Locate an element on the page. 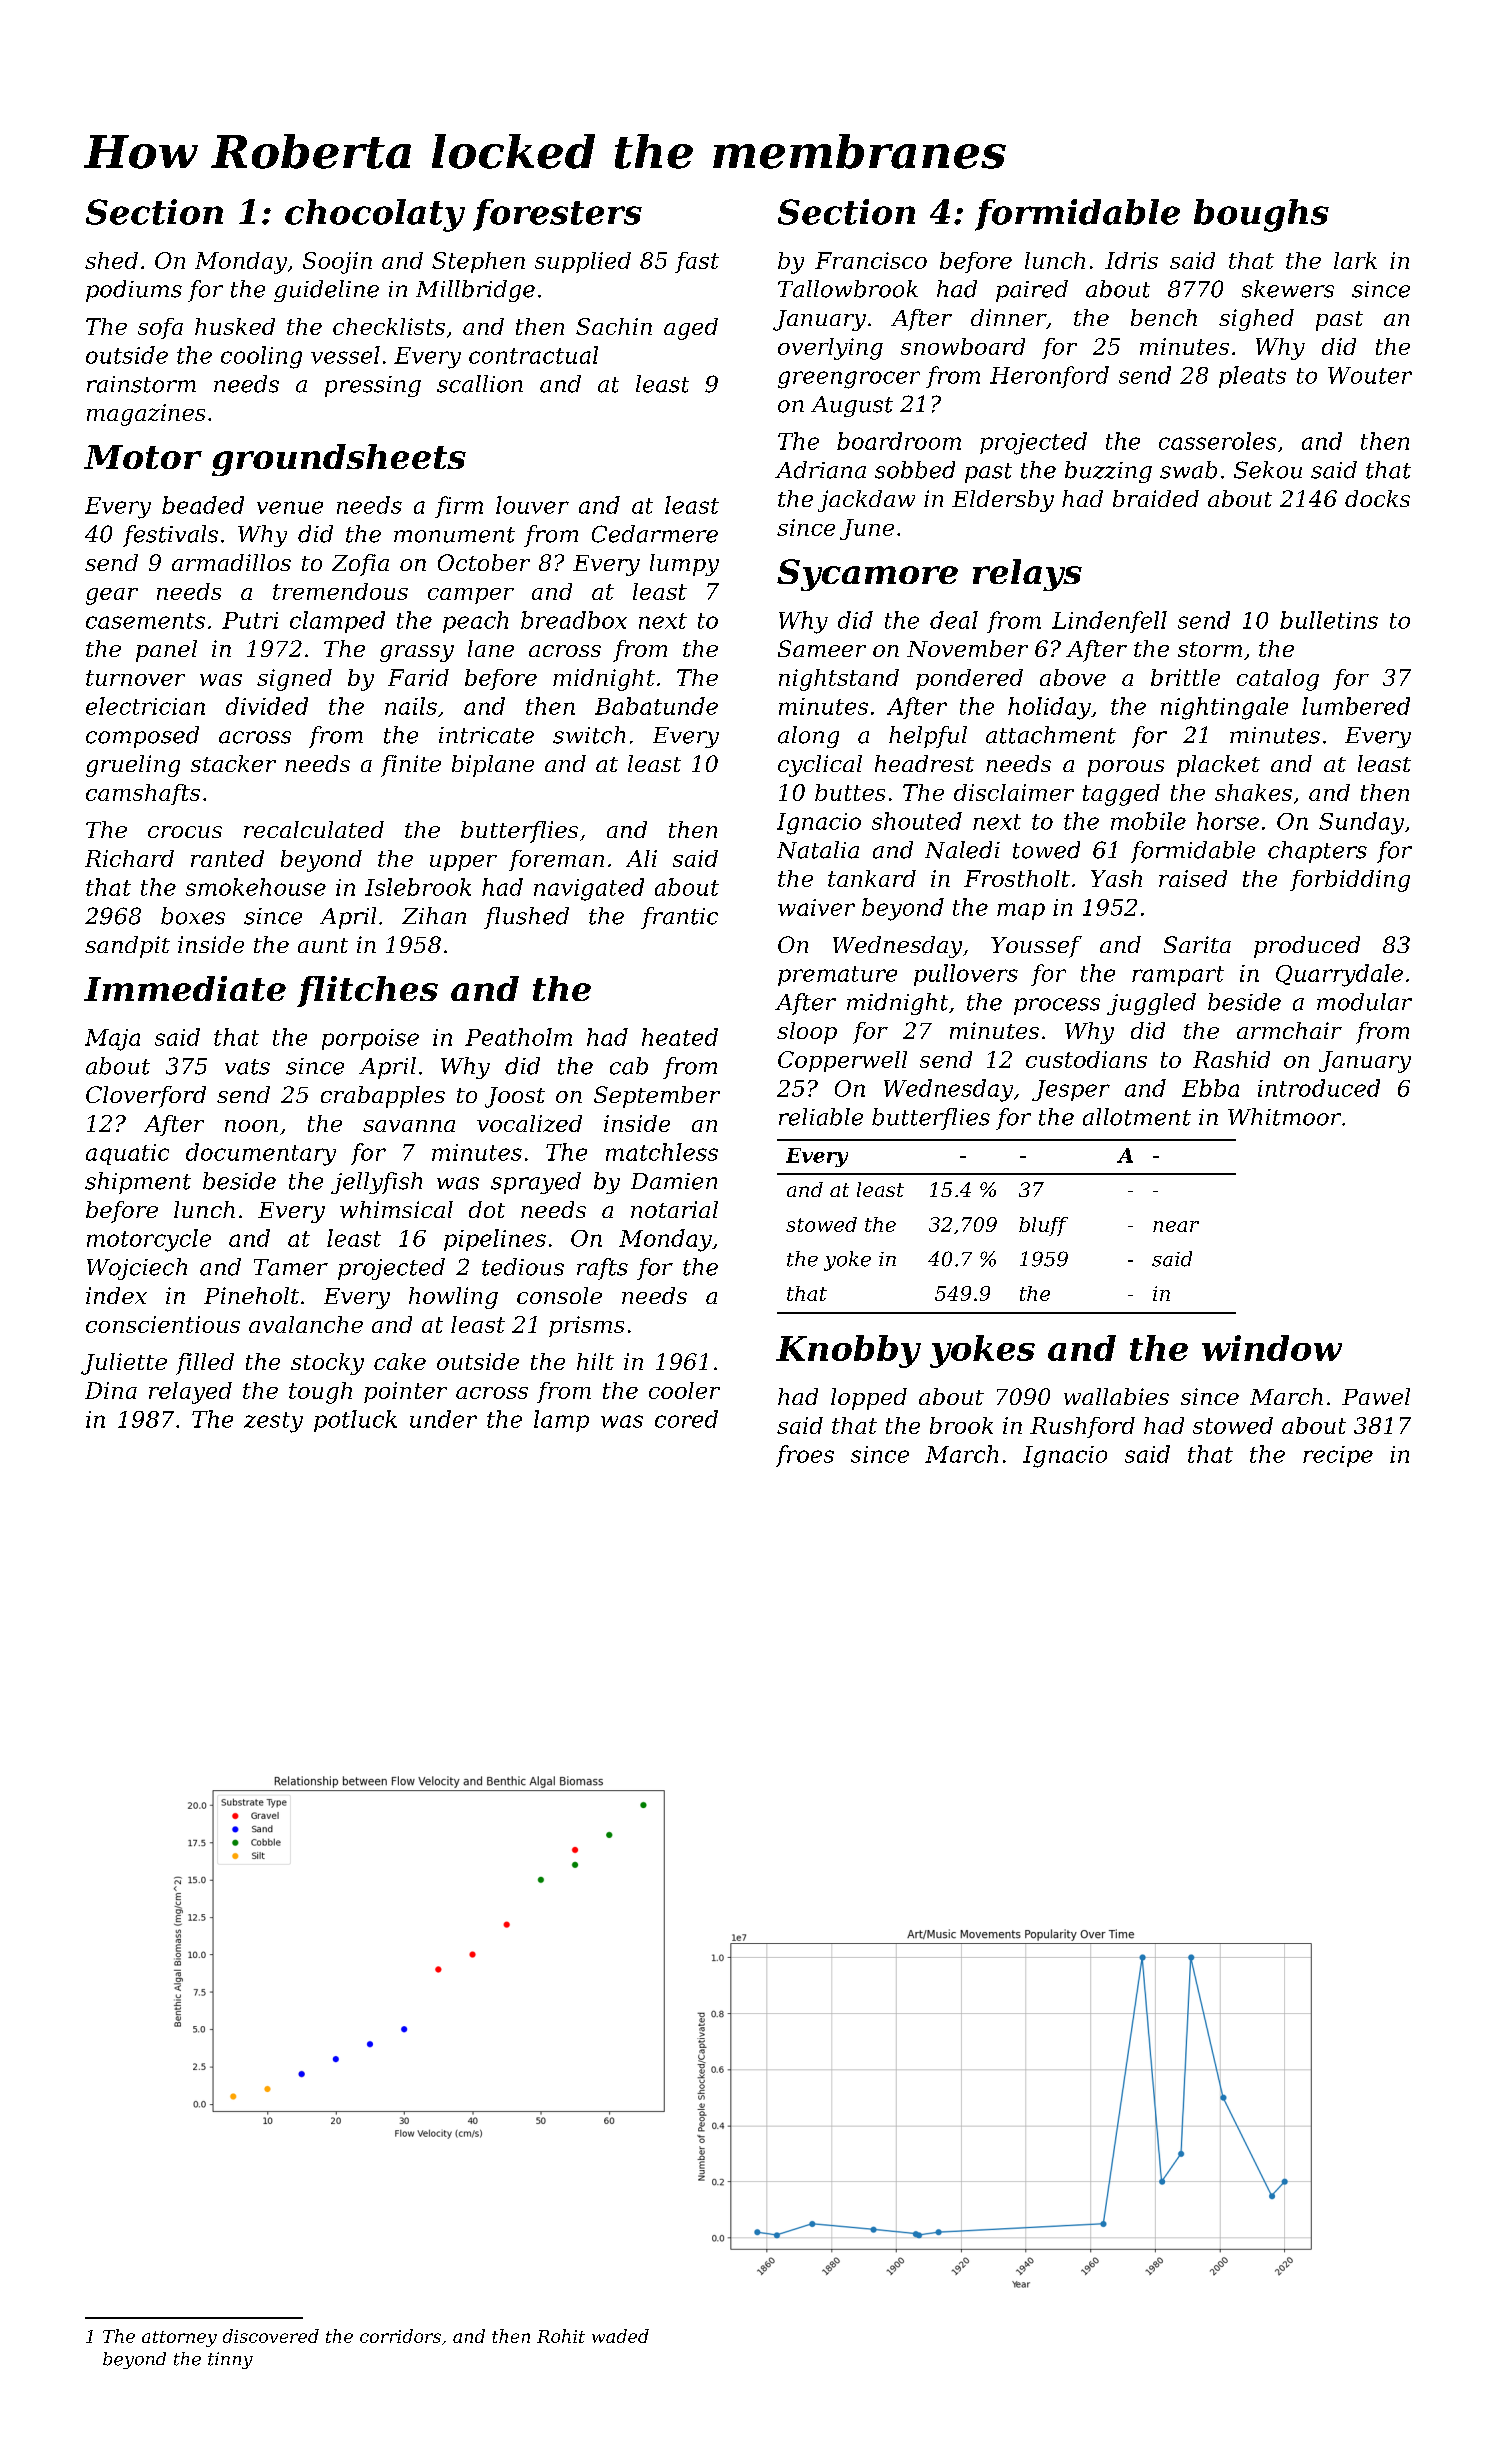 Image resolution: width=1496 pixels, height=2464 pixels. podiums is located at coordinates (134, 291).
